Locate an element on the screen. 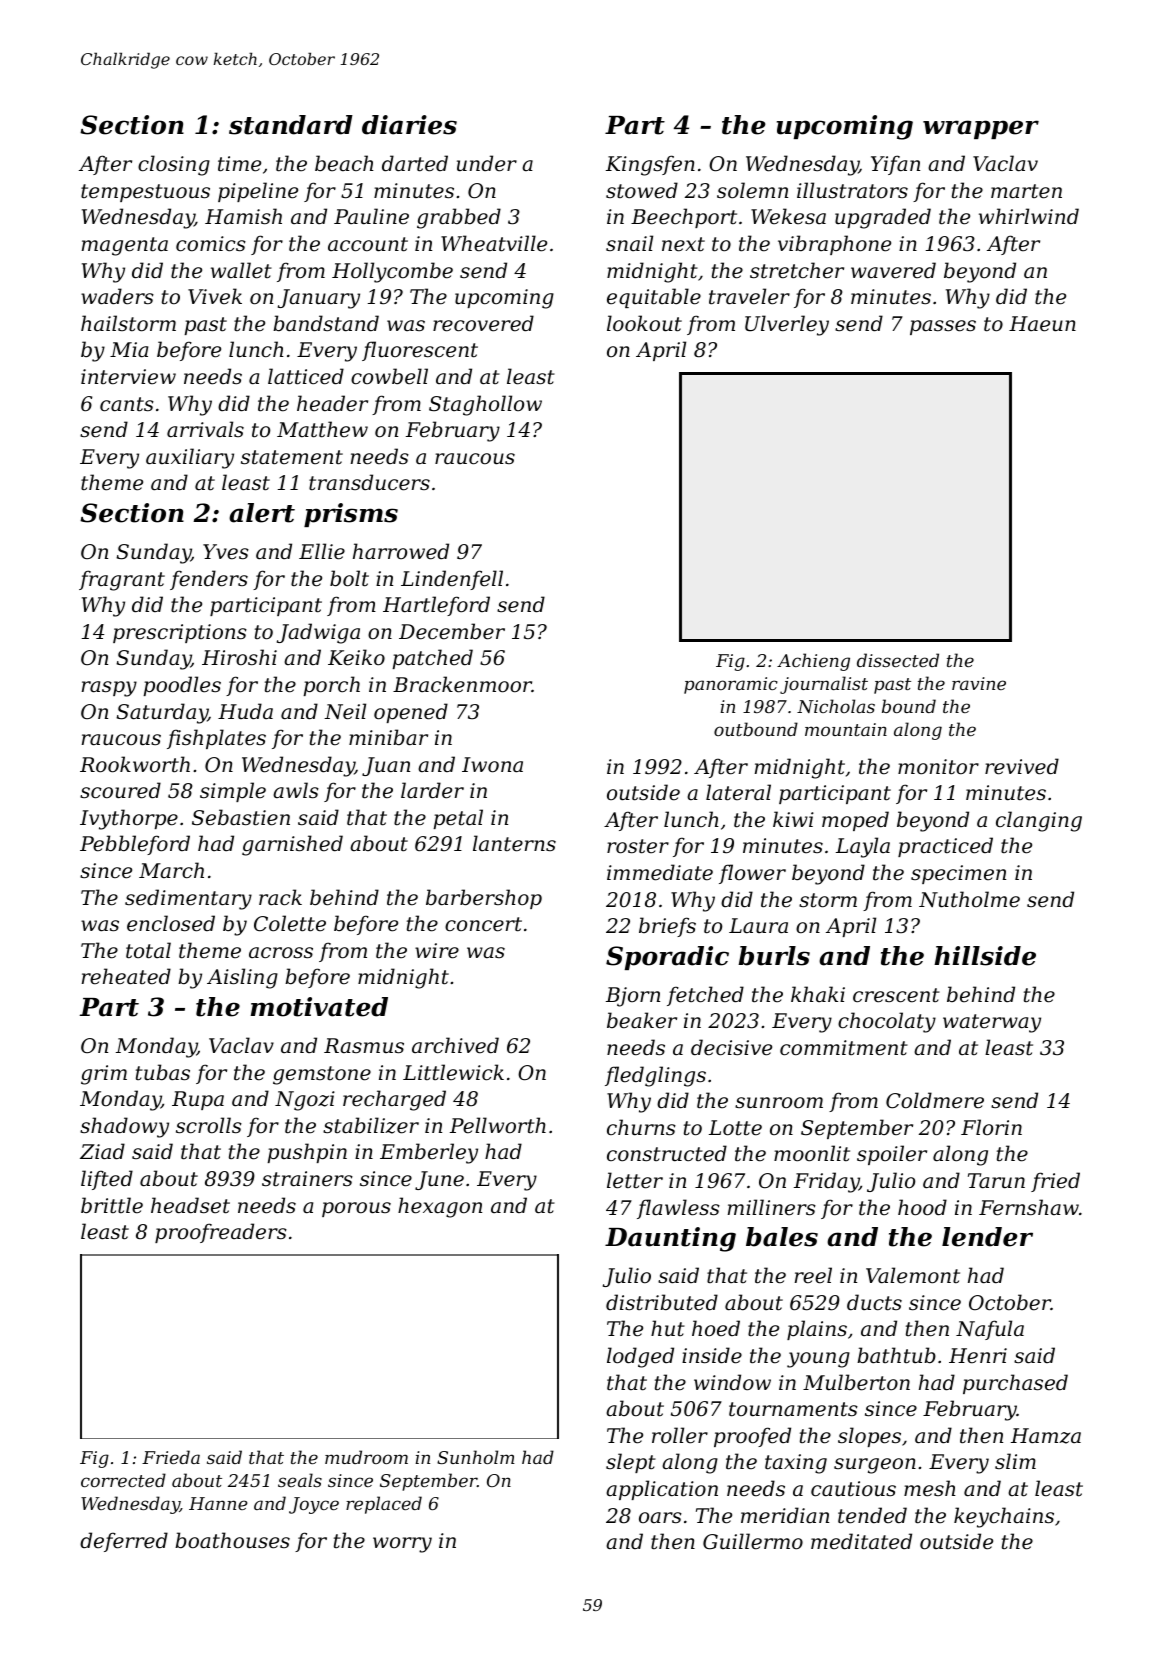 This screenshot has width=1165, height=1654. passes is located at coordinates (943, 327).
